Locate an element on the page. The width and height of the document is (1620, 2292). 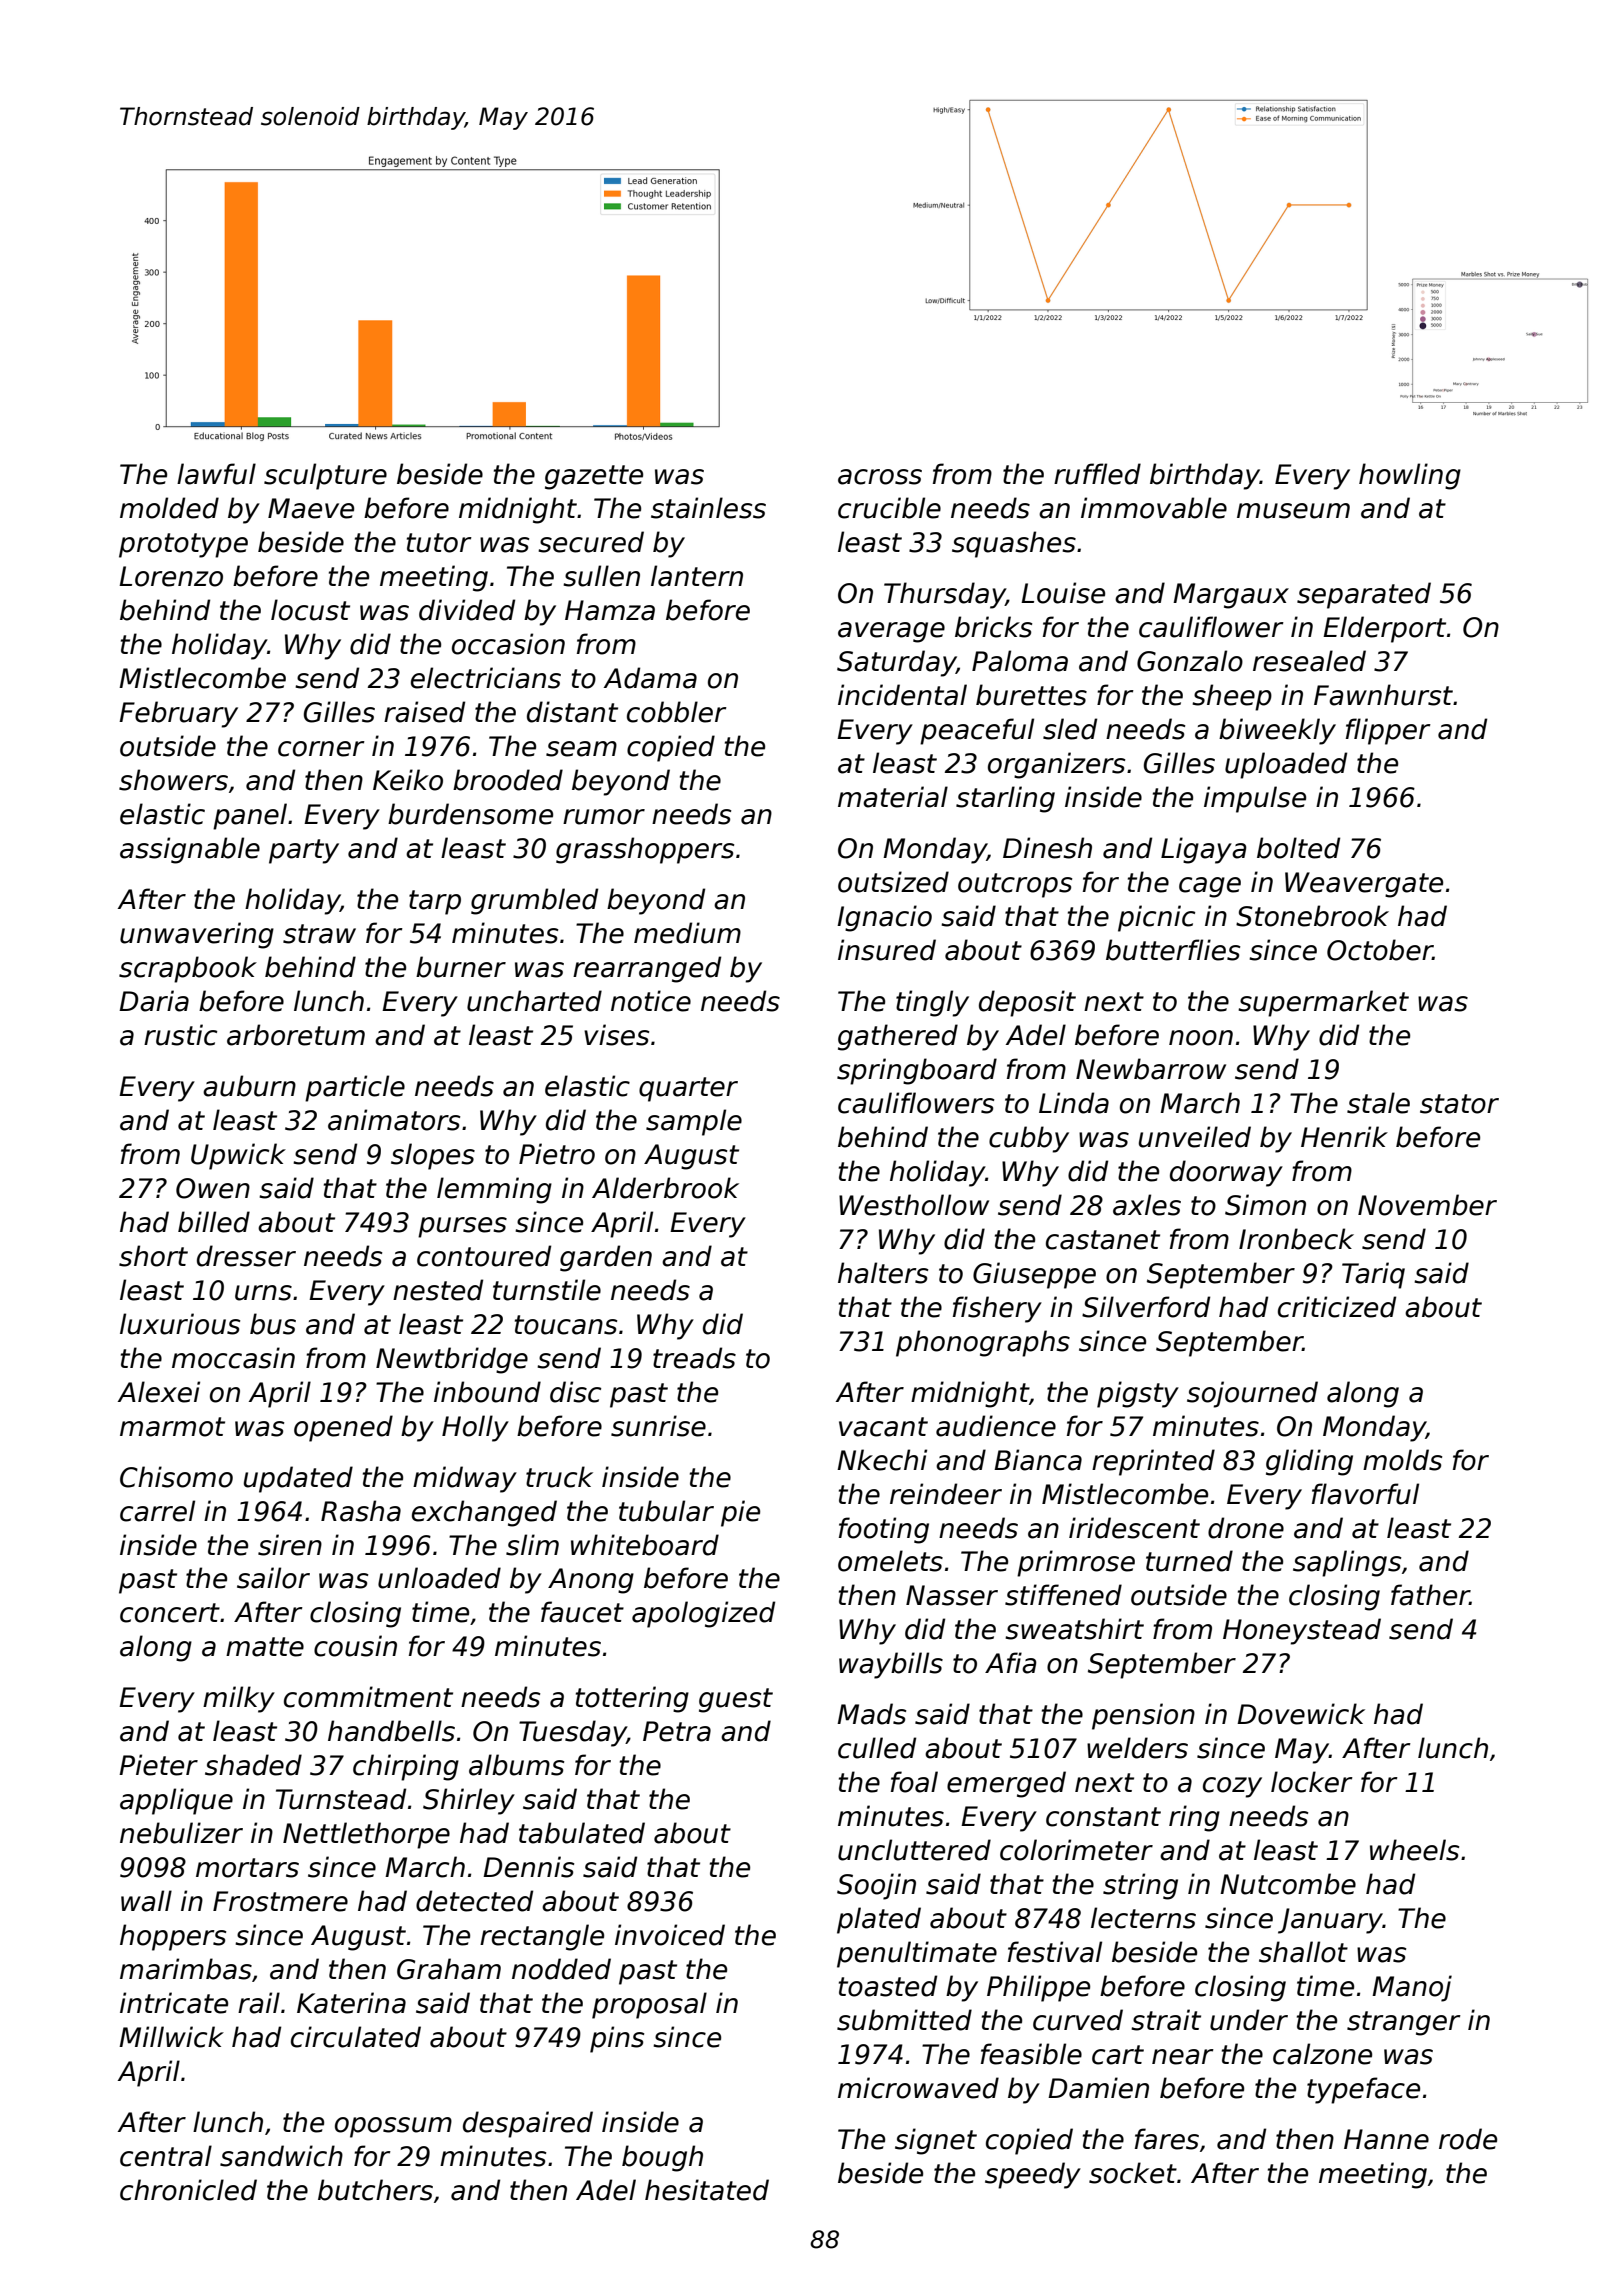
bricks is located at coordinates (993, 627).
